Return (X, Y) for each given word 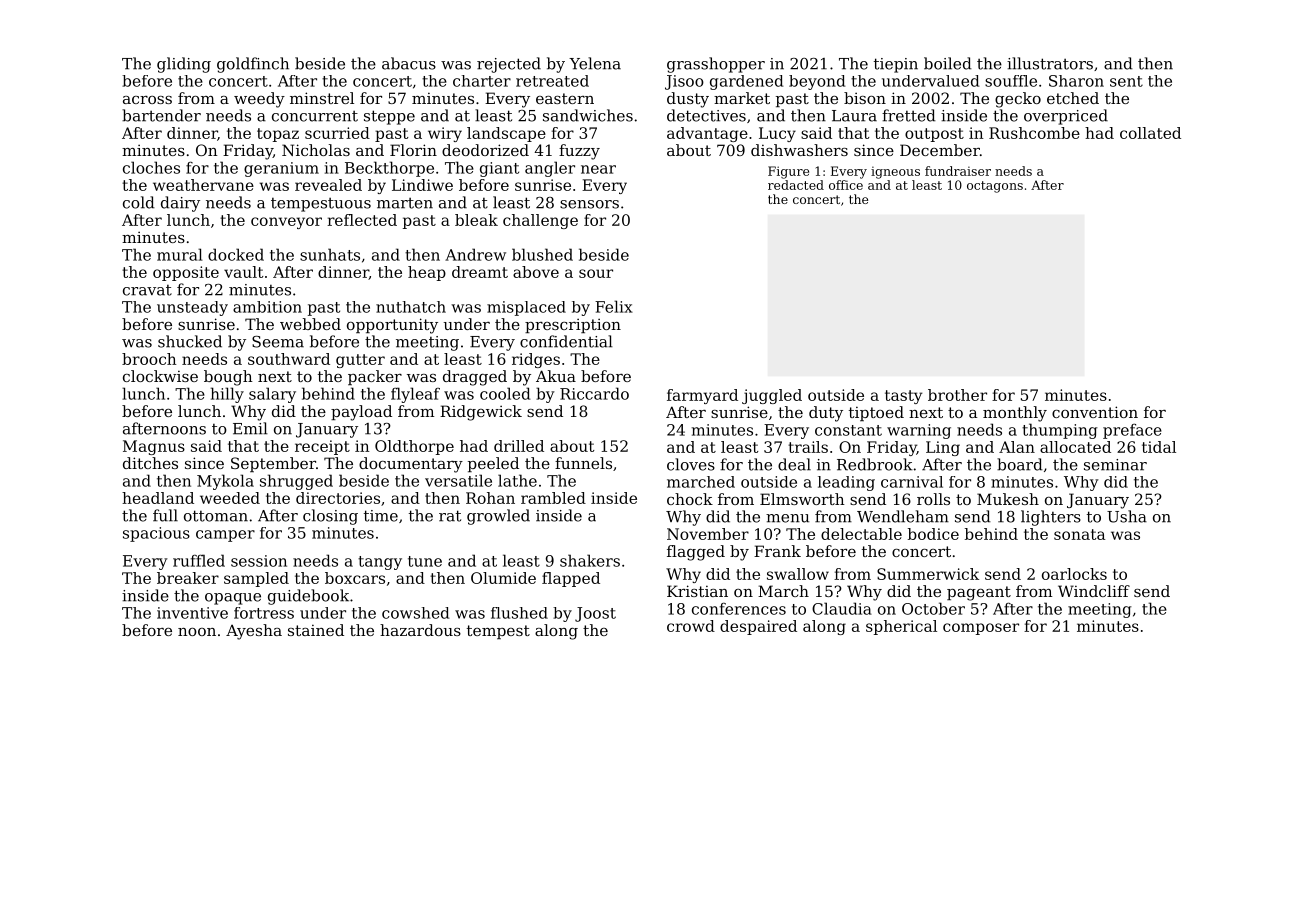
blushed (542, 254)
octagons (995, 187)
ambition (267, 307)
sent (1126, 81)
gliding (184, 65)
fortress (264, 613)
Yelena (595, 63)
